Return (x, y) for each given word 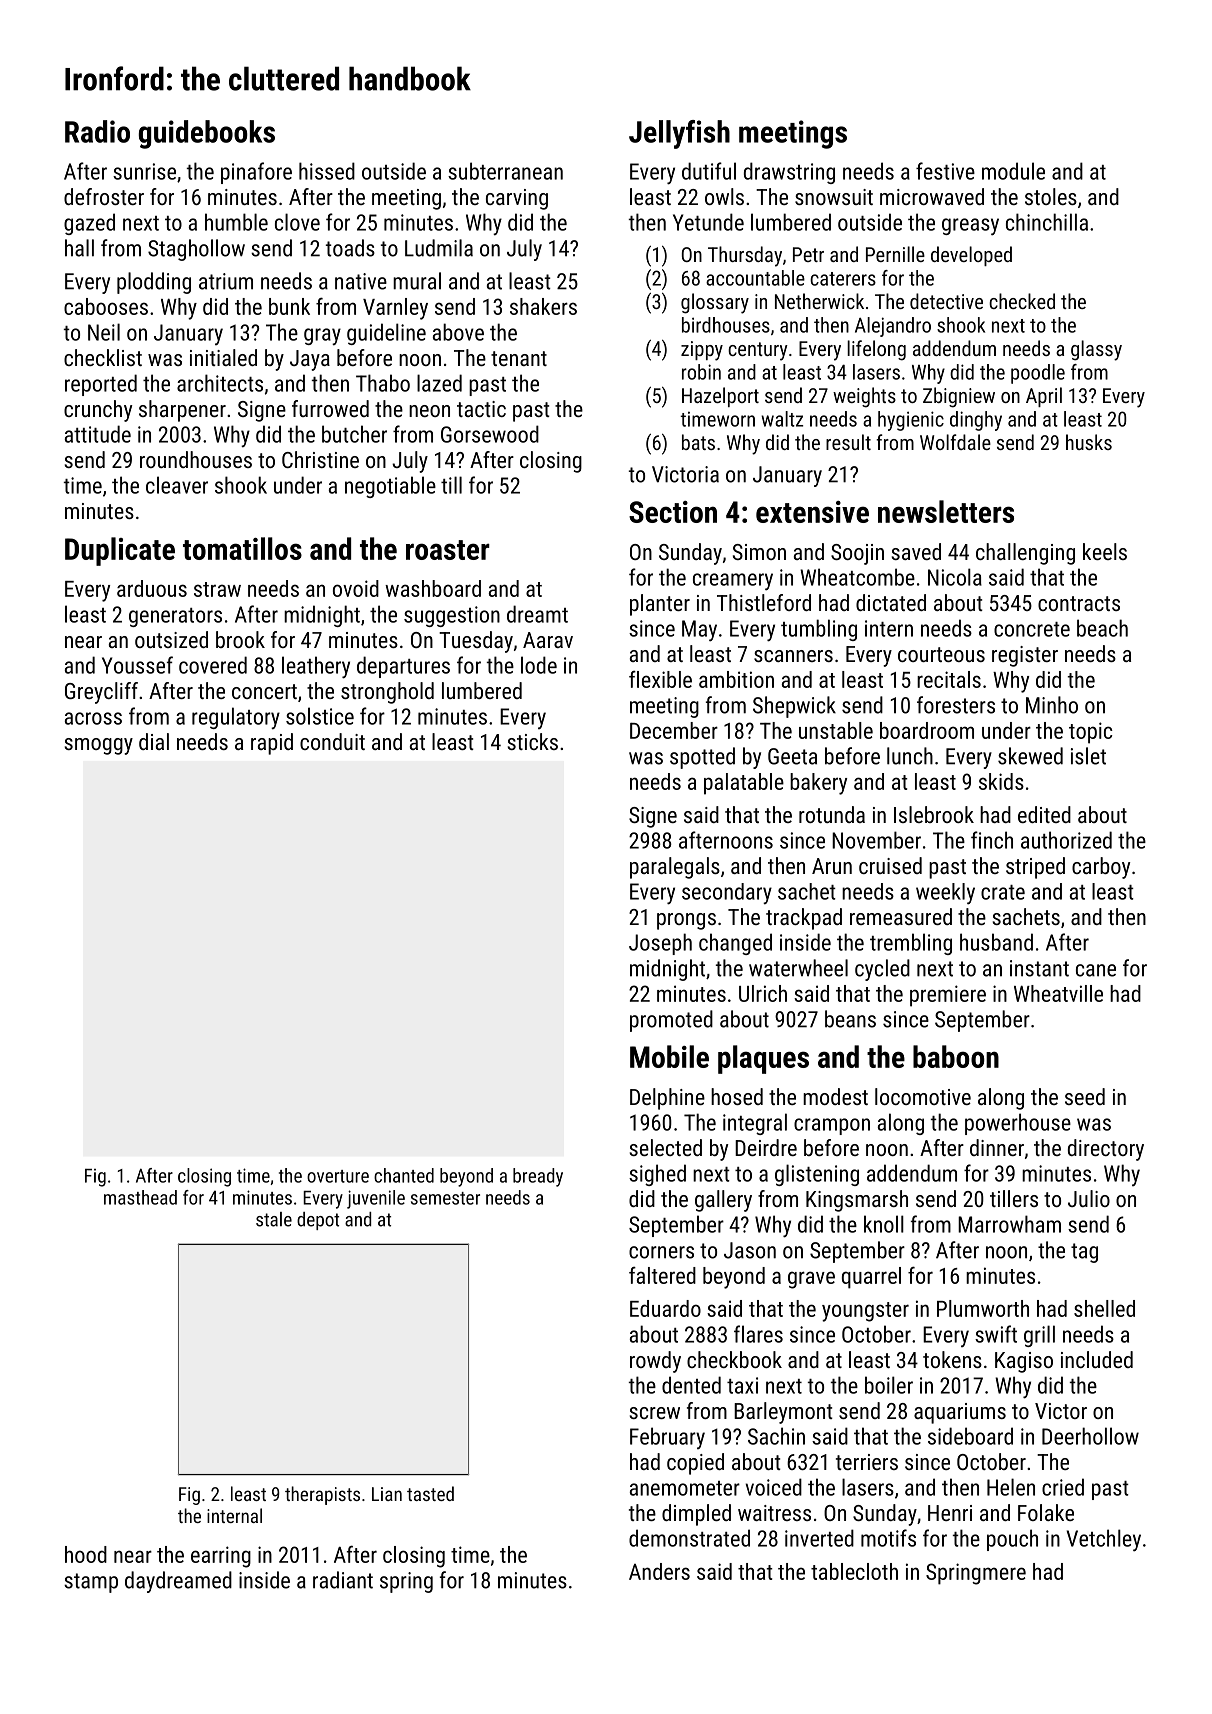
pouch (1012, 1540)
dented (691, 1385)
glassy (1096, 350)
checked (1022, 301)
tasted (430, 1493)
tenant (519, 358)
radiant (343, 1580)
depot (318, 1221)
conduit (332, 741)
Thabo (383, 383)
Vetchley (1104, 1540)
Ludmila (439, 248)
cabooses (106, 306)
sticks (533, 741)
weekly (945, 894)
